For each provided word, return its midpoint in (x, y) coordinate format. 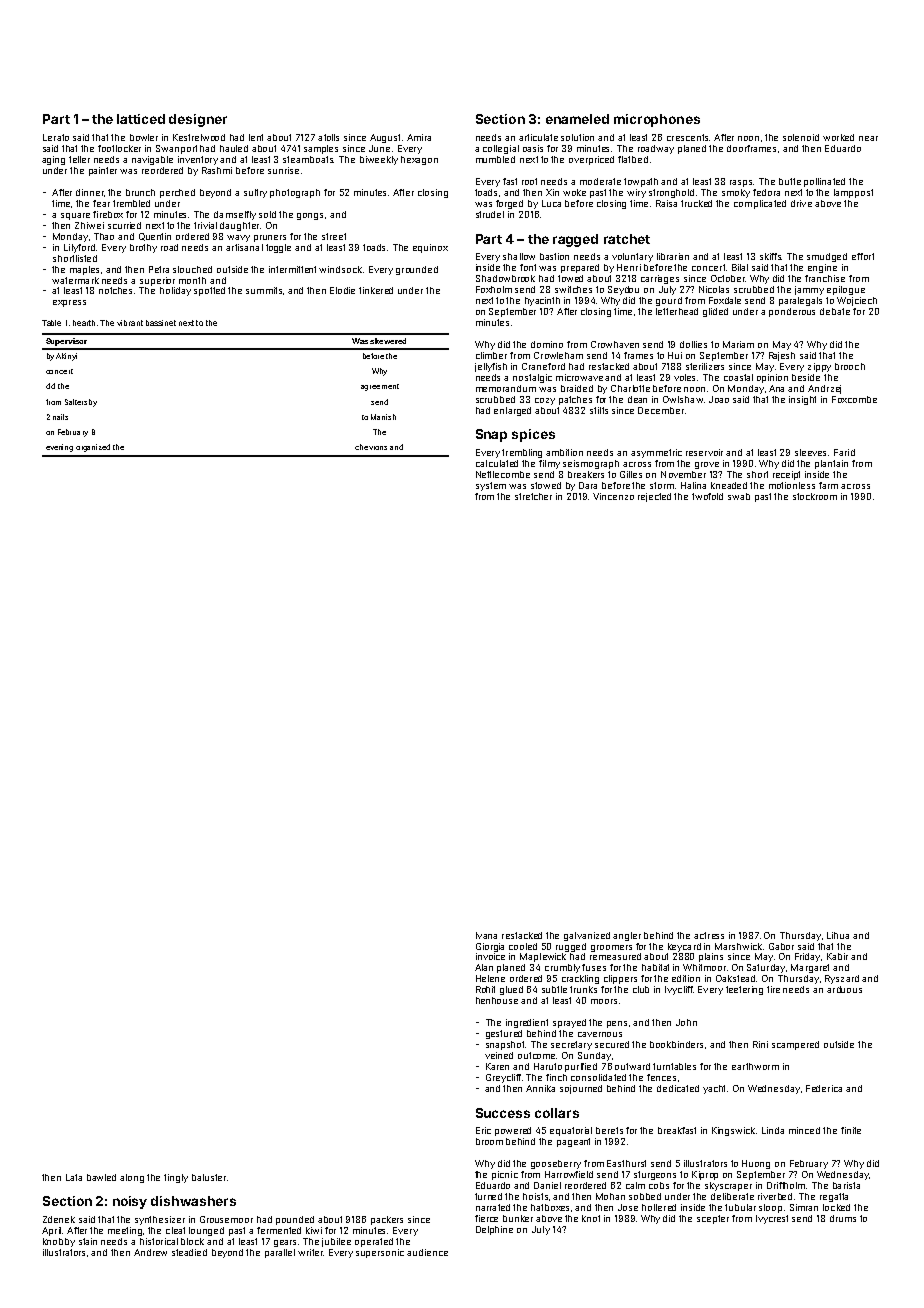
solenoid (801, 137)
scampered (795, 1045)
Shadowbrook (505, 278)
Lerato (56, 137)
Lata (74, 1177)
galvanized (587, 936)
